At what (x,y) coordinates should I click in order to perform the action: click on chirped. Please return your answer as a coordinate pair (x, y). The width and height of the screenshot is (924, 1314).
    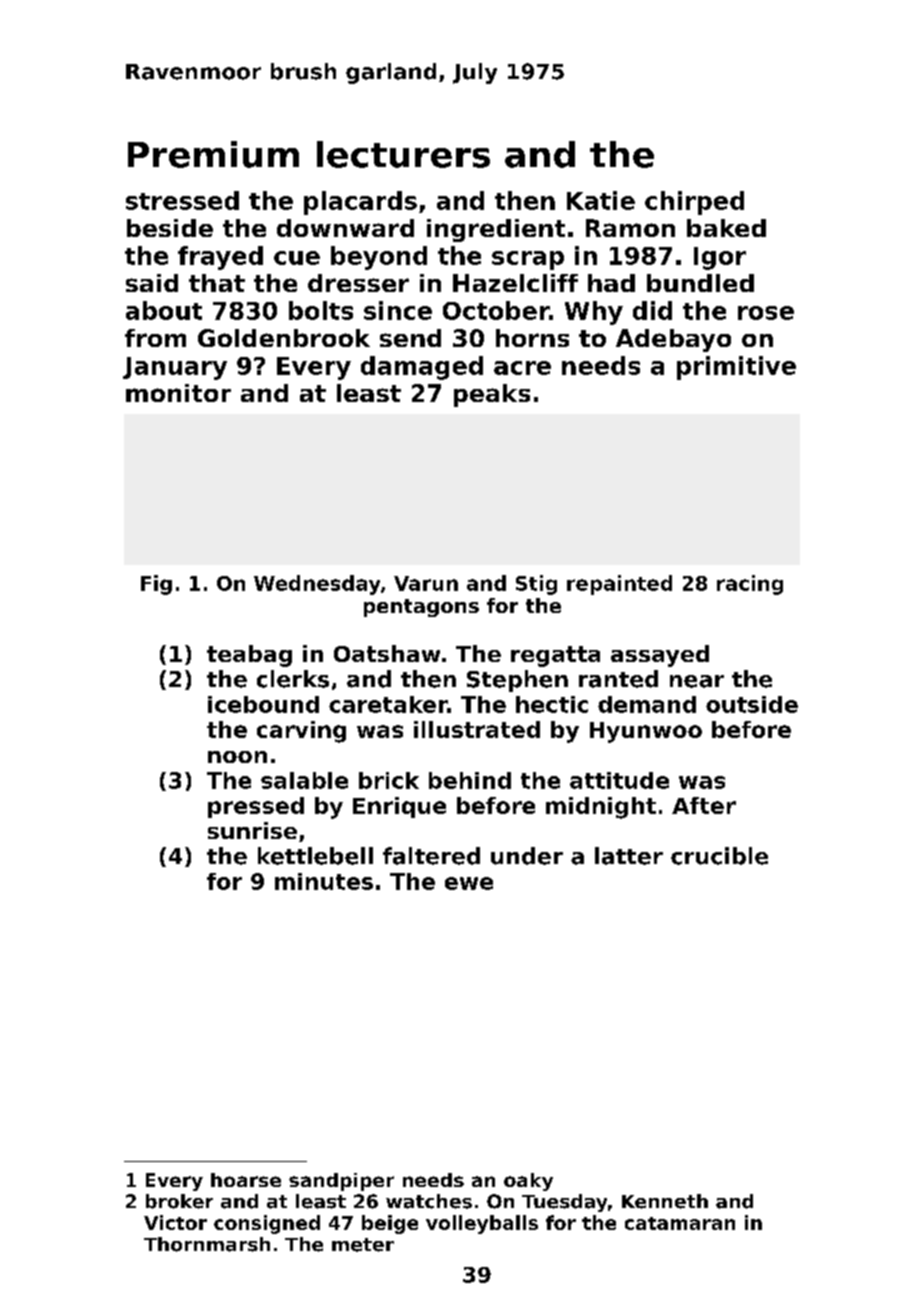
    Looking at the image, I should click on (694, 203).
